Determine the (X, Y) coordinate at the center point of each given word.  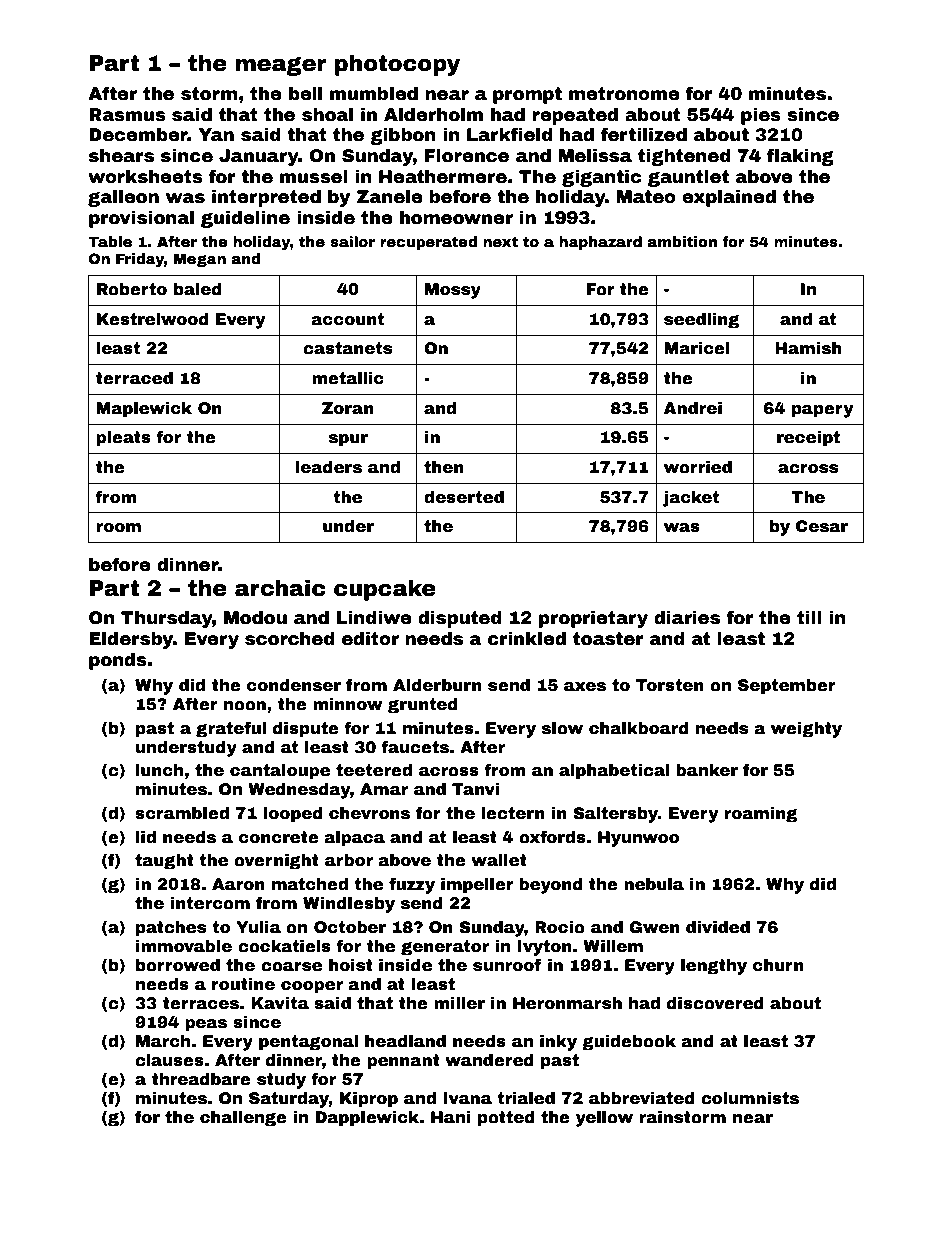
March (163, 1041)
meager (281, 66)
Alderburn (437, 685)
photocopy (397, 65)
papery (823, 411)
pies (761, 116)
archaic (280, 588)
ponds (118, 661)
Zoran (348, 408)
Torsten (670, 685)
